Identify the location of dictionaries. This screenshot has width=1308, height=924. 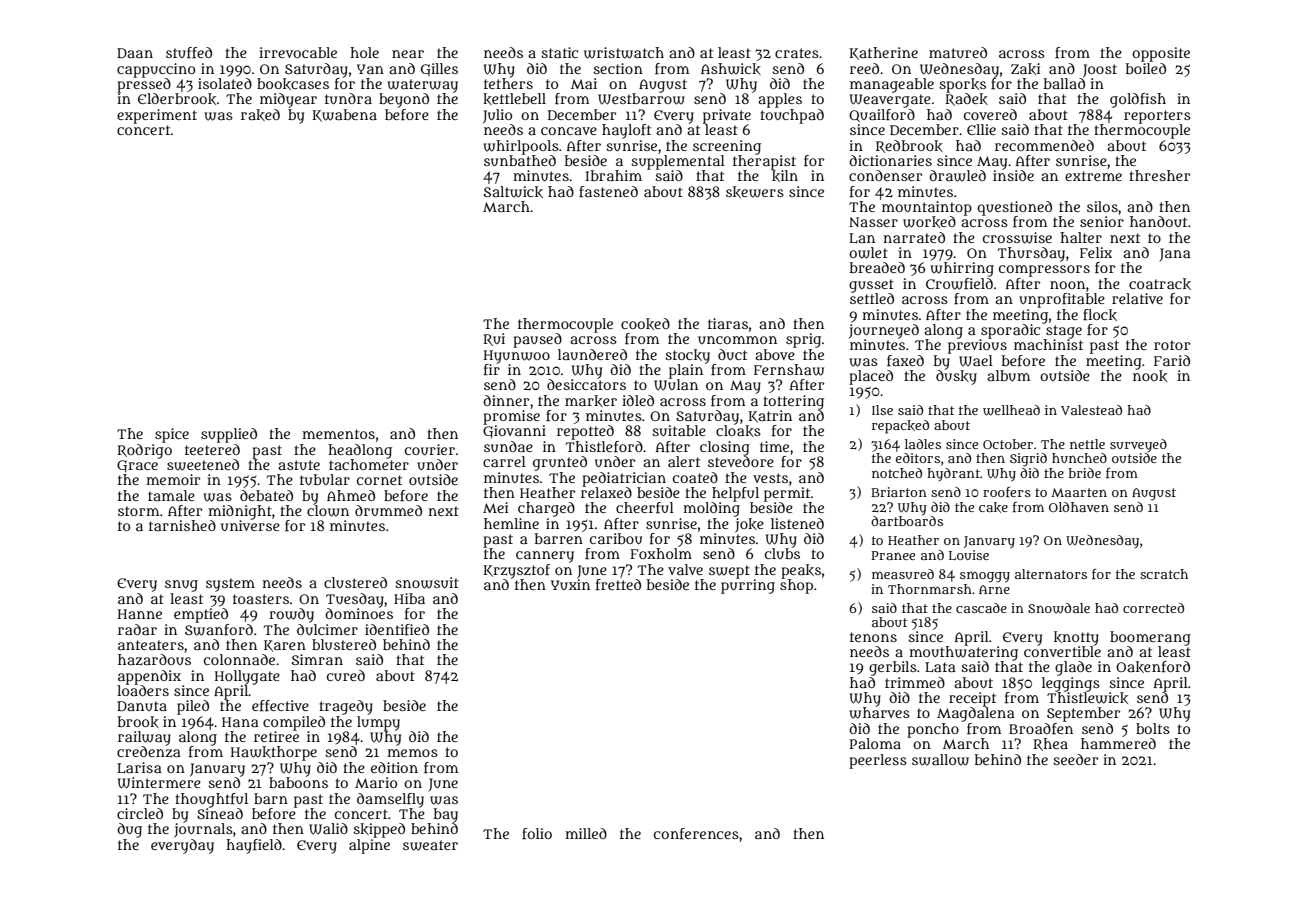
(890, 160).
